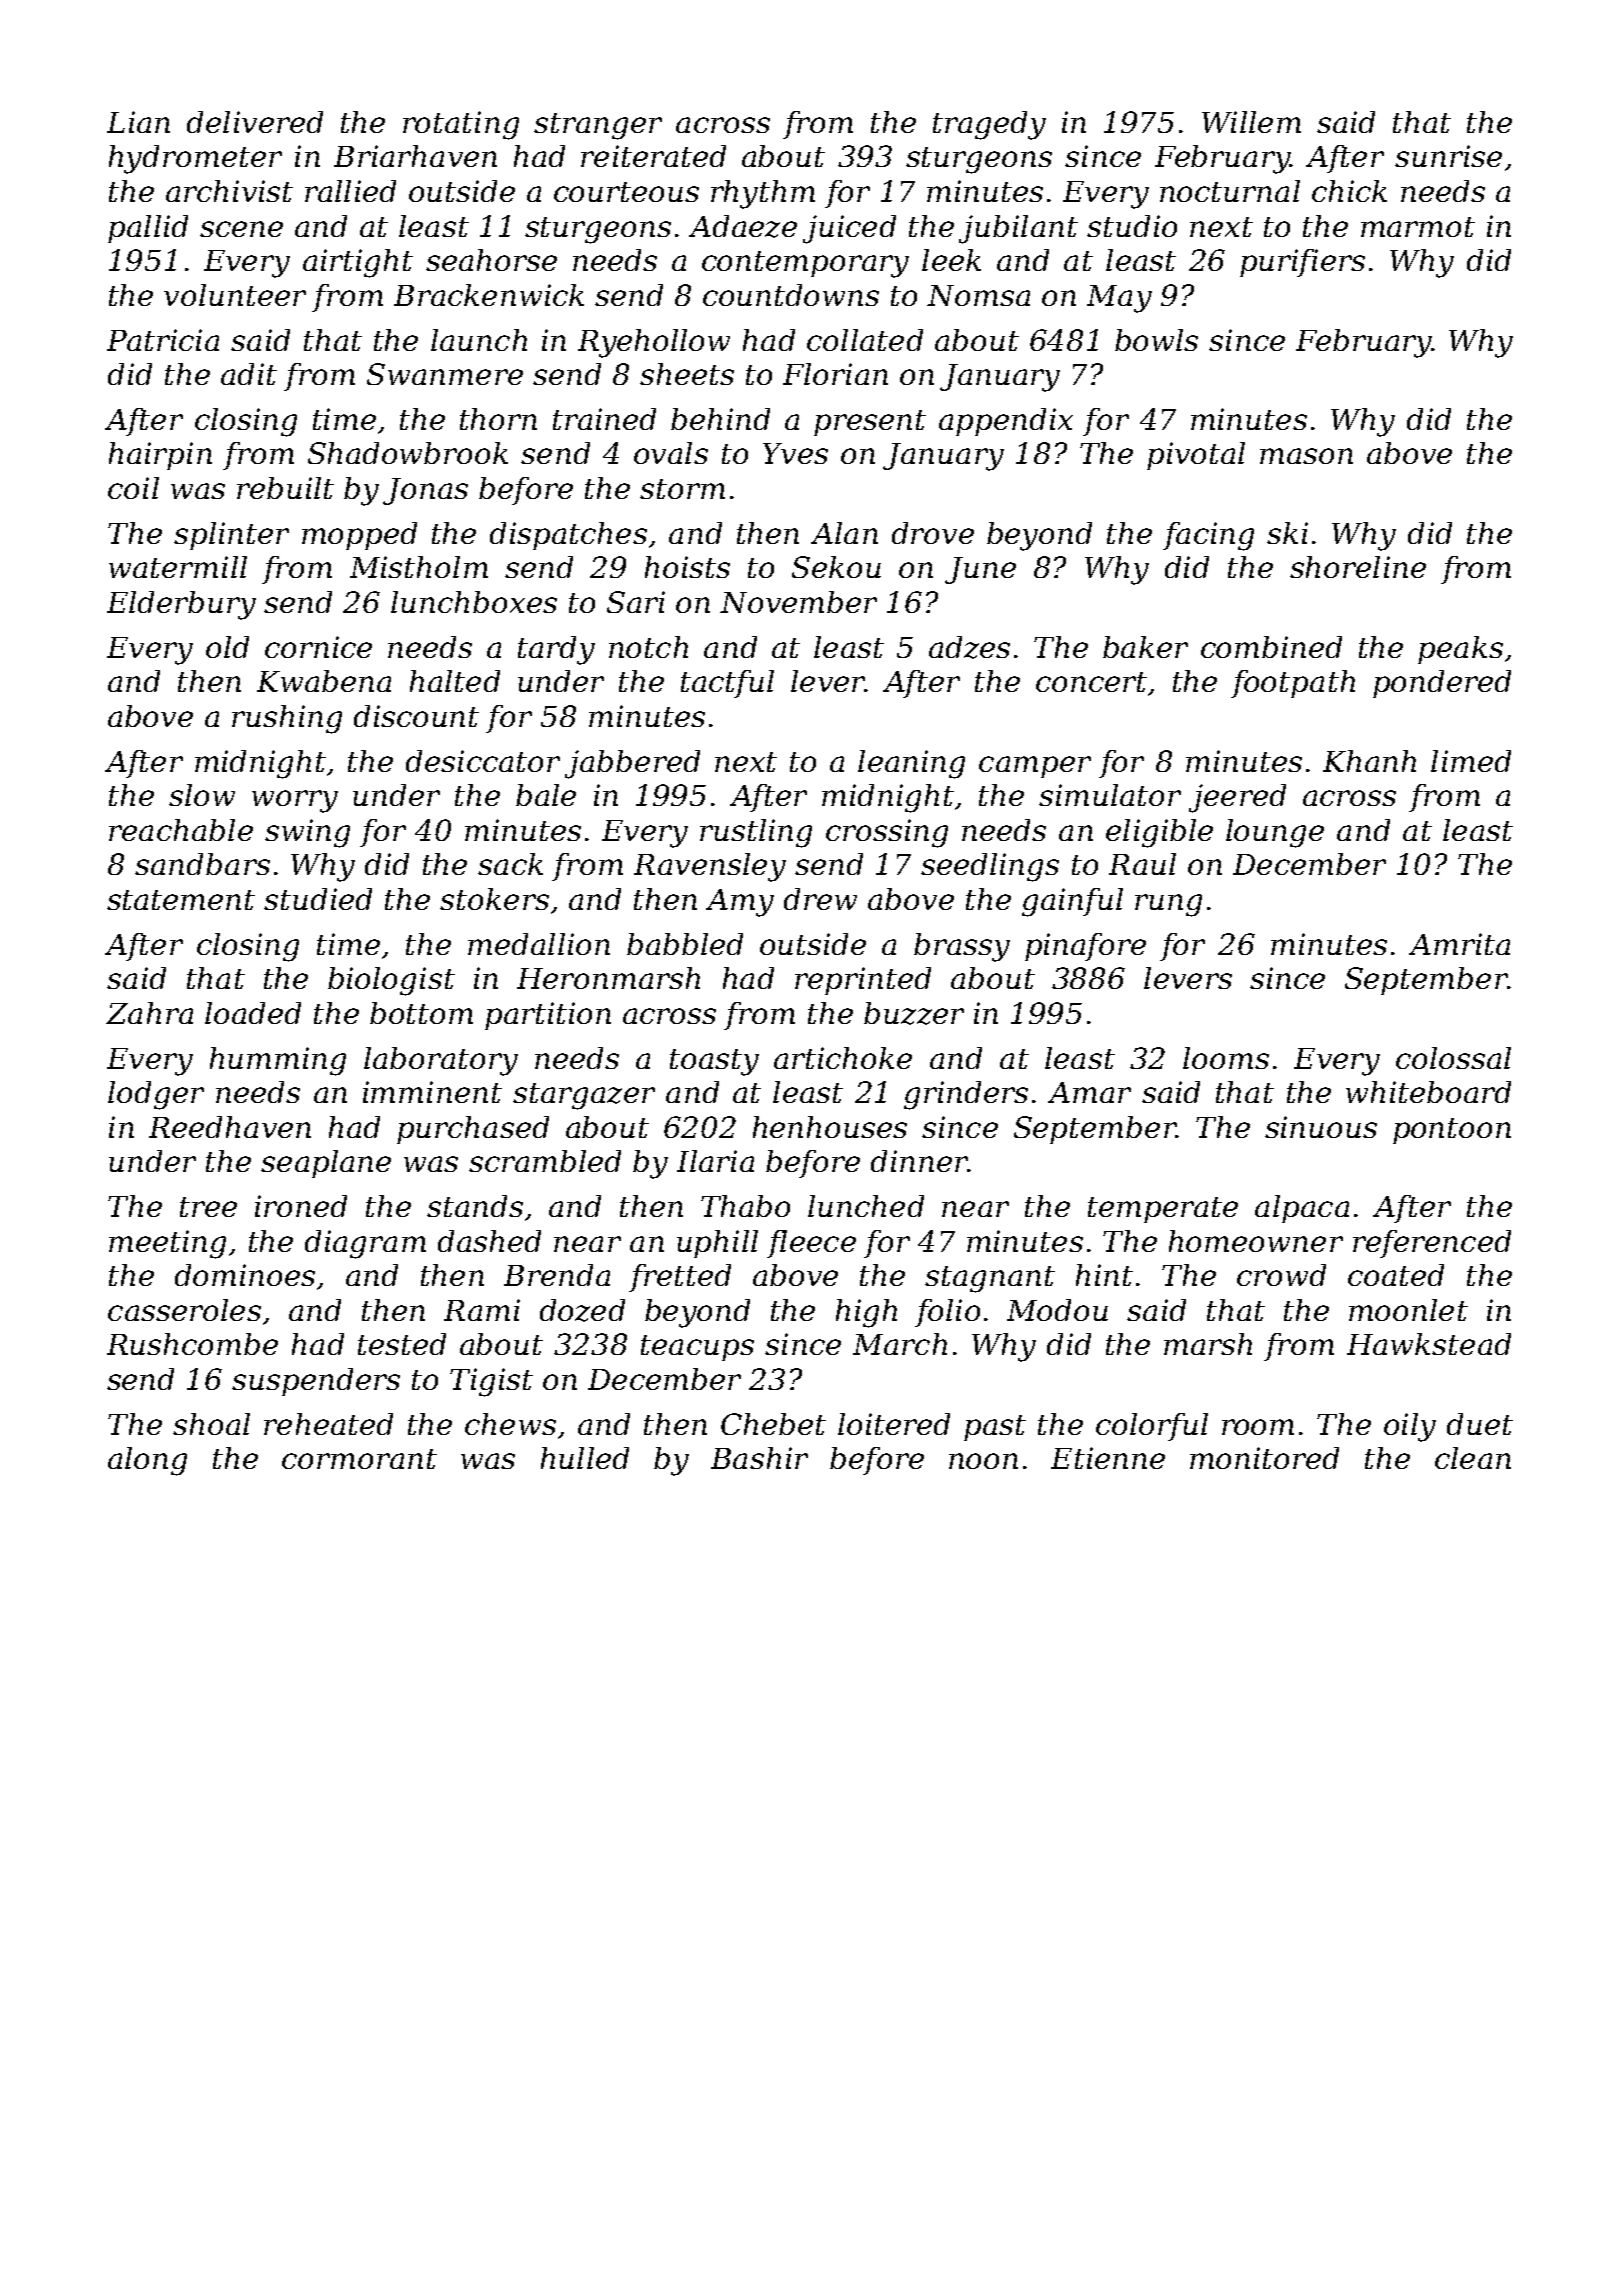 The width and height of the image is (1620, 2292). Describe the element at coordinates (1281, 1275) in the image. I see `crowd` at that location.
